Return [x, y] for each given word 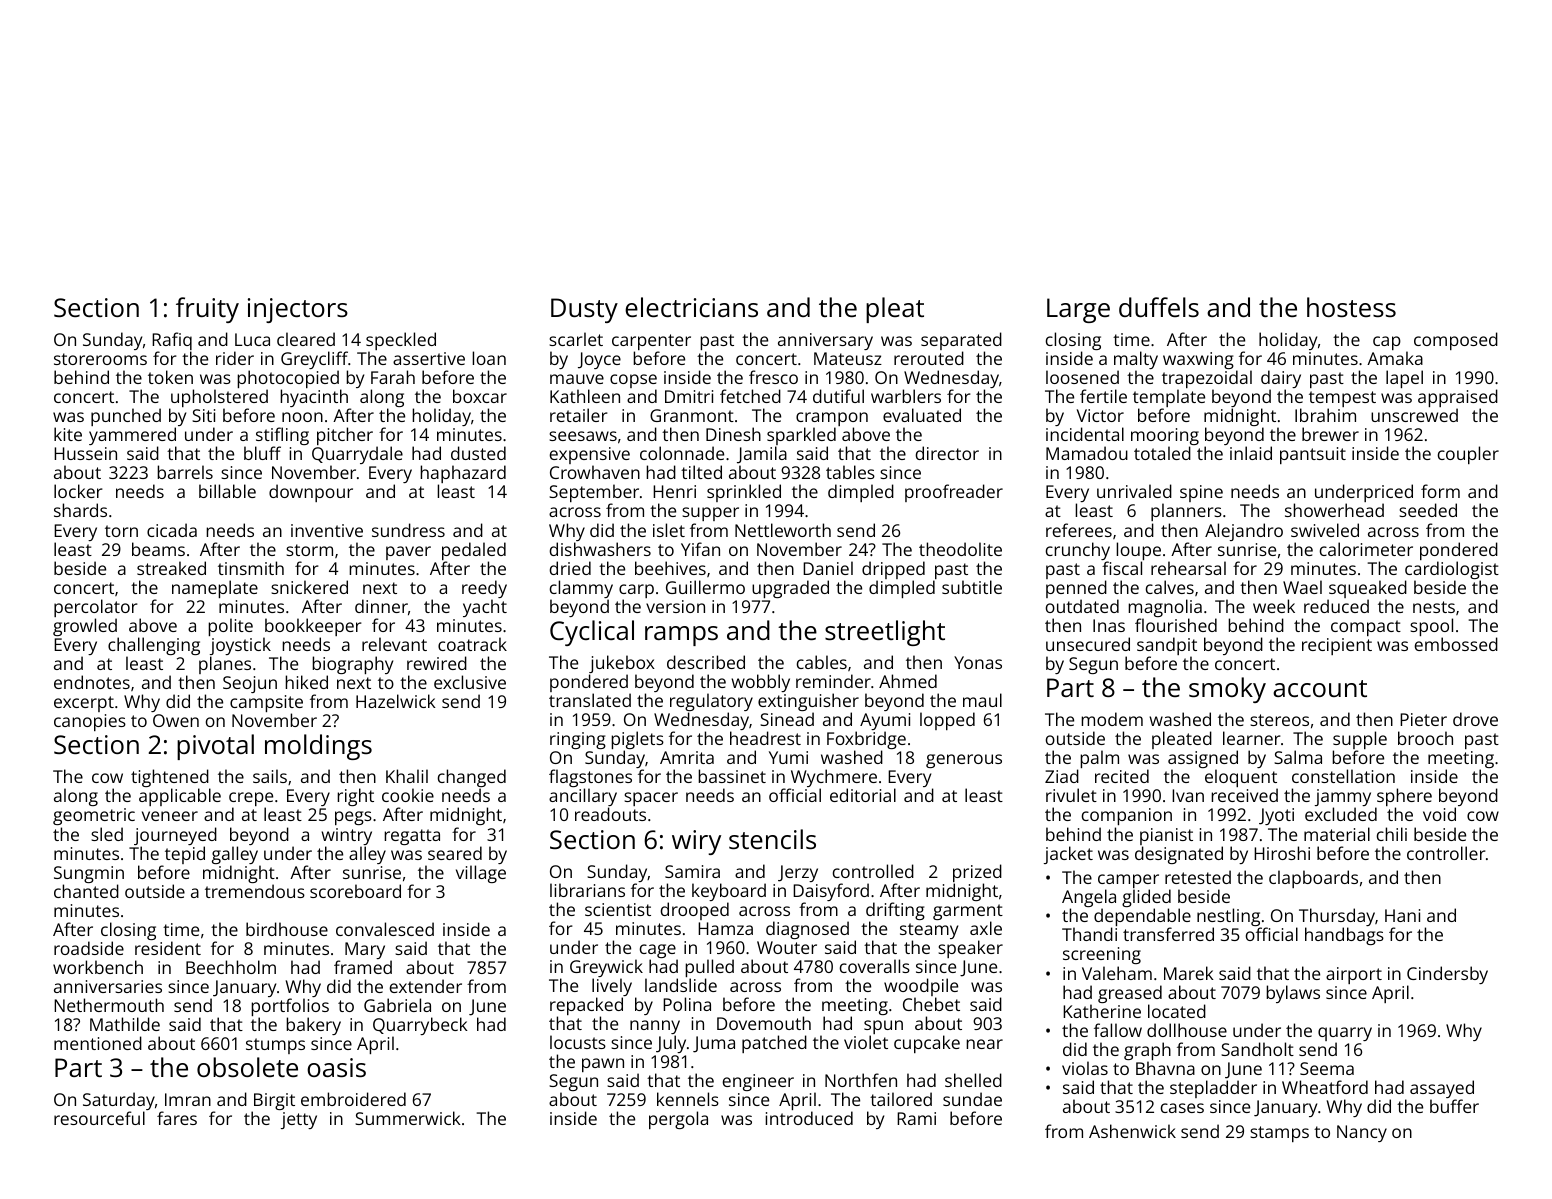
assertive [429, 358]
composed [1456, 341]
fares [177, 1118]
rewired [437, 663]
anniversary [825, 341]
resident [168, 948]
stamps [1279, 1134]
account [1320, 688]
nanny [655, 1028]
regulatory [711, 703]
